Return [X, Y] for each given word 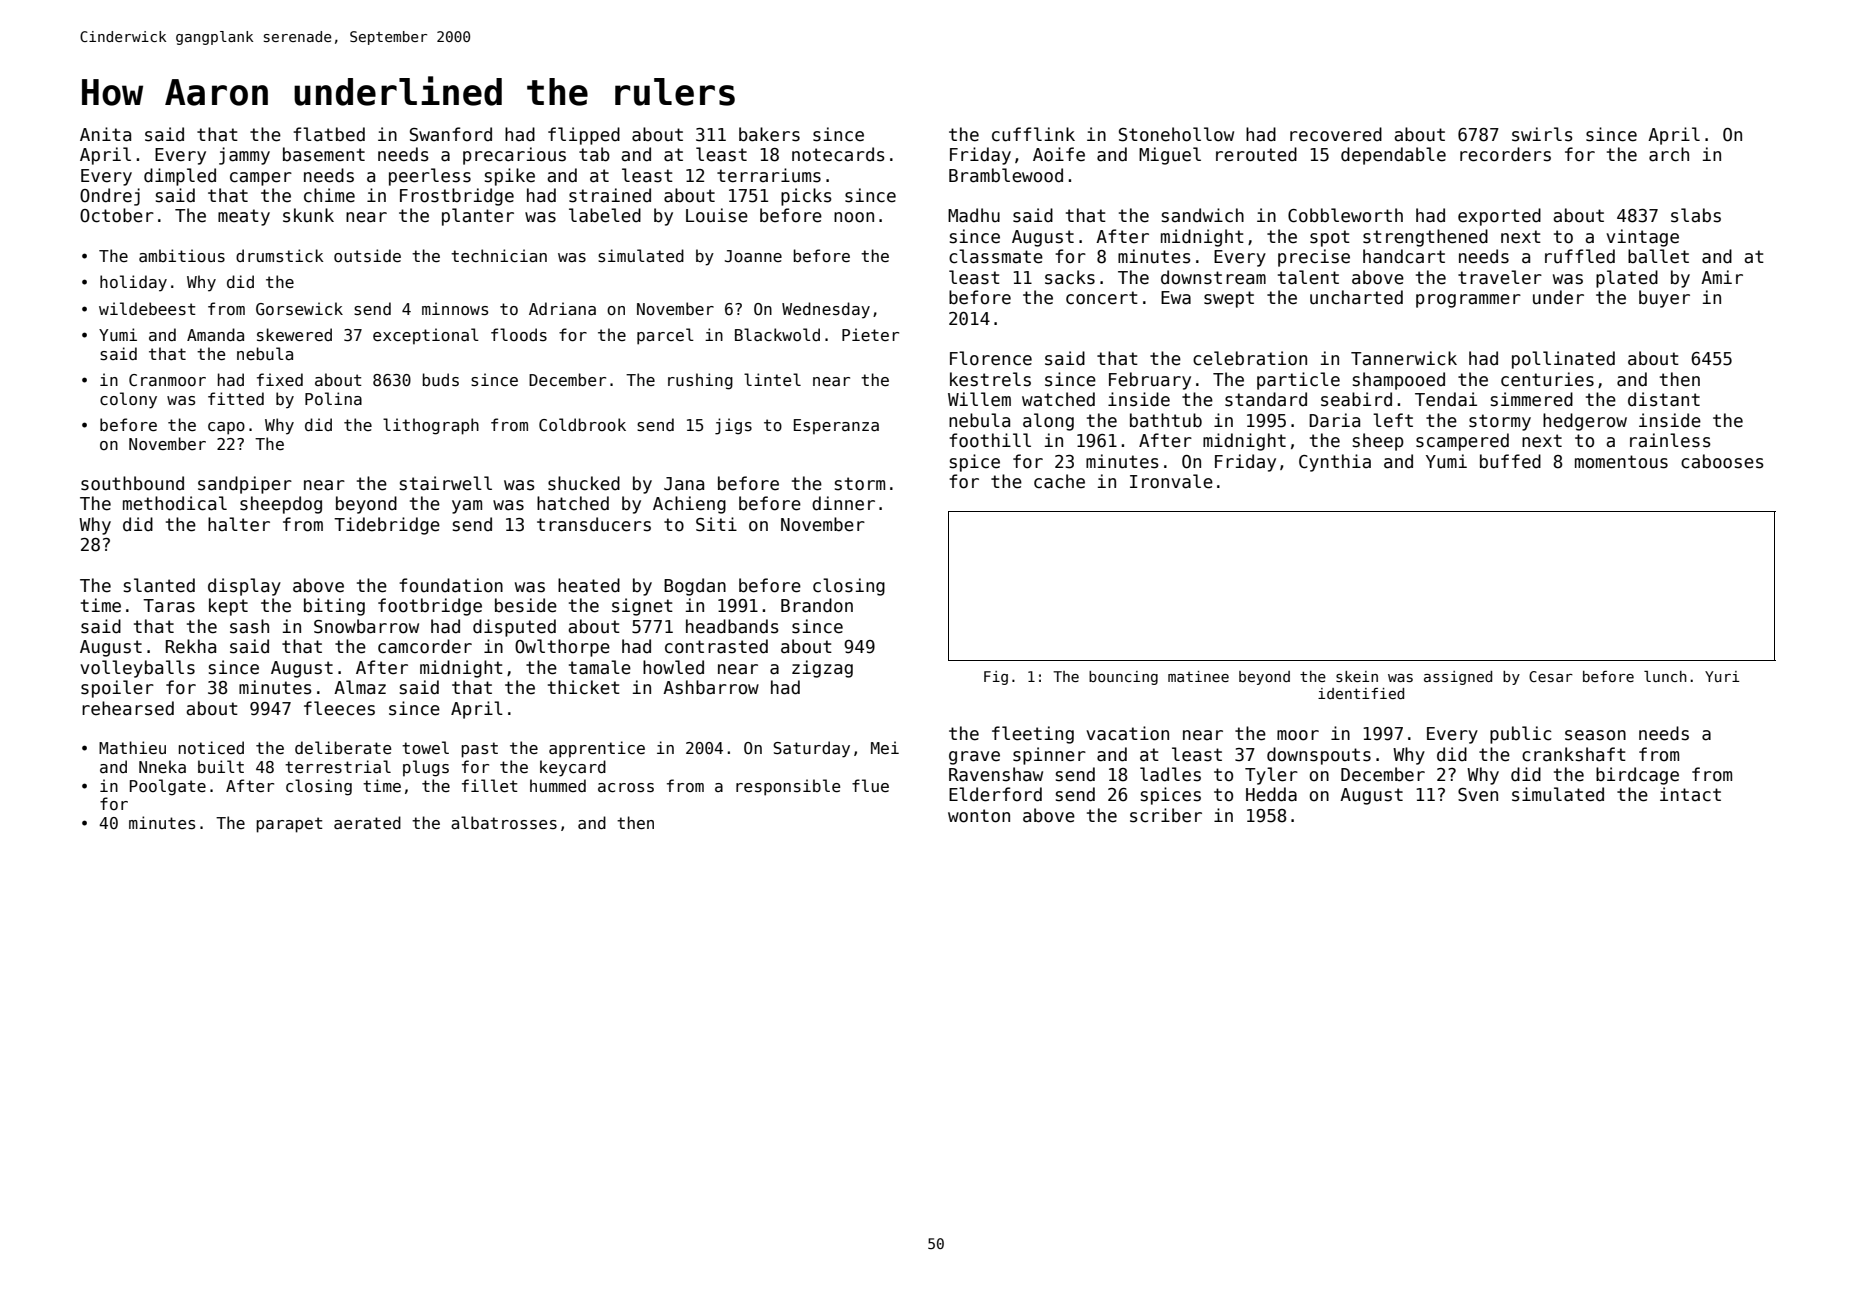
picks [806, 197]
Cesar [1551, 676]
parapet [289, 825]
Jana [684, 484]
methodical [175, 503]
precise [1314, 258]
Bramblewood [1006, 175]
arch [1669, 154]
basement [324, 154]
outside [367, 256]
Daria [1334, 420]
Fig [996, 678]
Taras [169, 606]
